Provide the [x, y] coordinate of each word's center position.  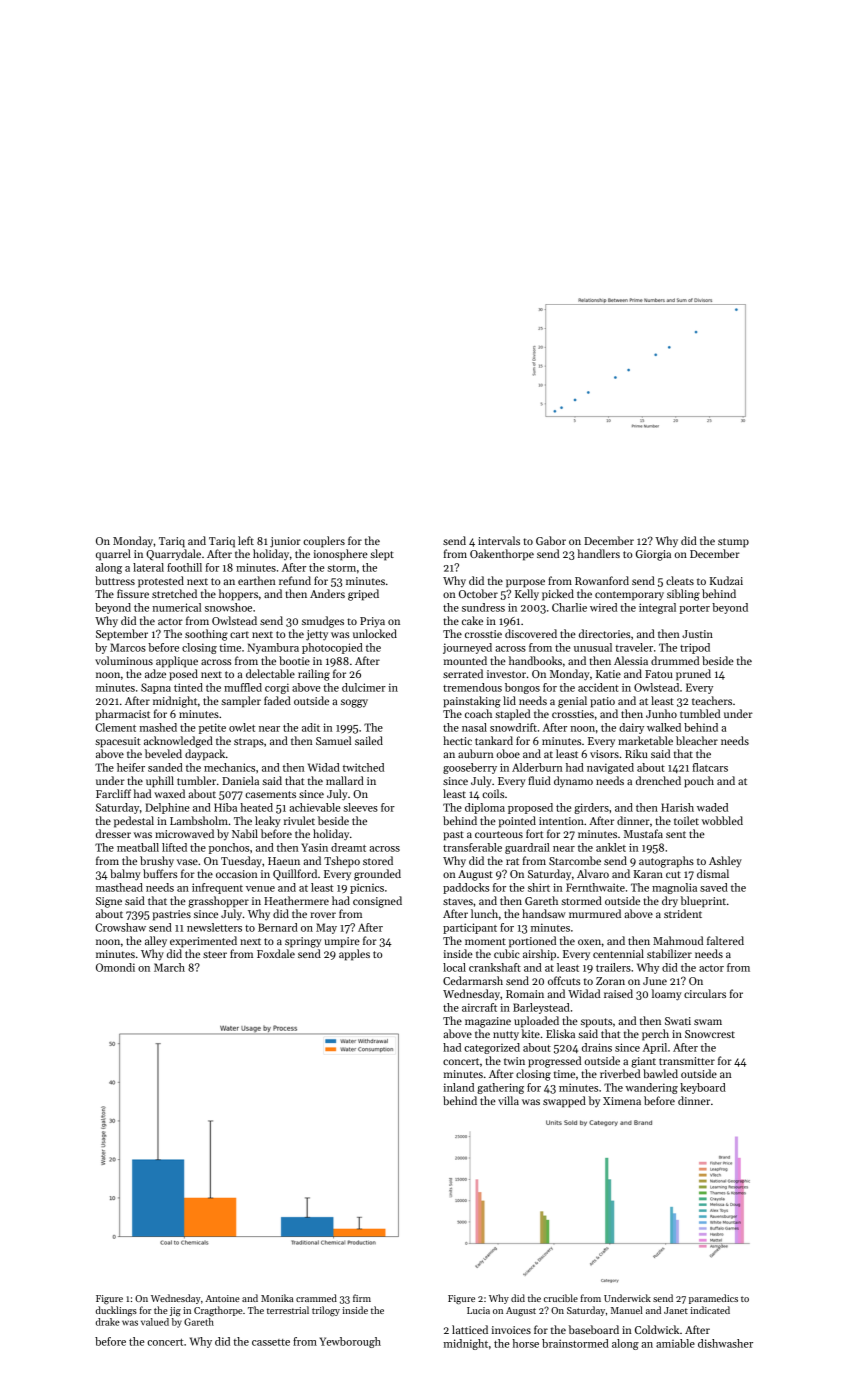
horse [525, 1343]
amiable [675, 1343]
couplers [324, 542]
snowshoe [228, 607]
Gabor [551, 540]
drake [108, 1322]
